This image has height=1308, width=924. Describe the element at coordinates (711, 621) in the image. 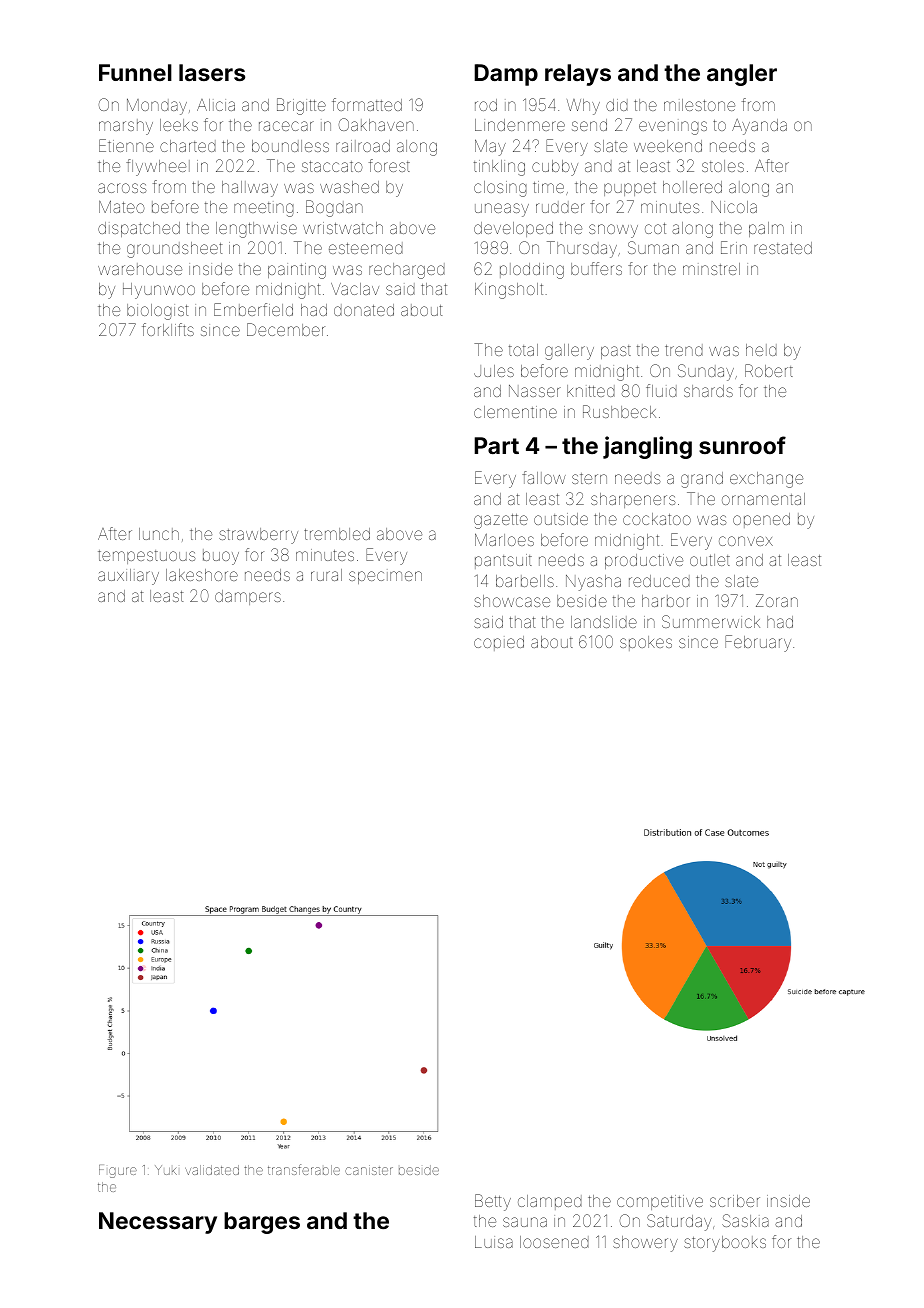

I see `Summerwick` at that location.
